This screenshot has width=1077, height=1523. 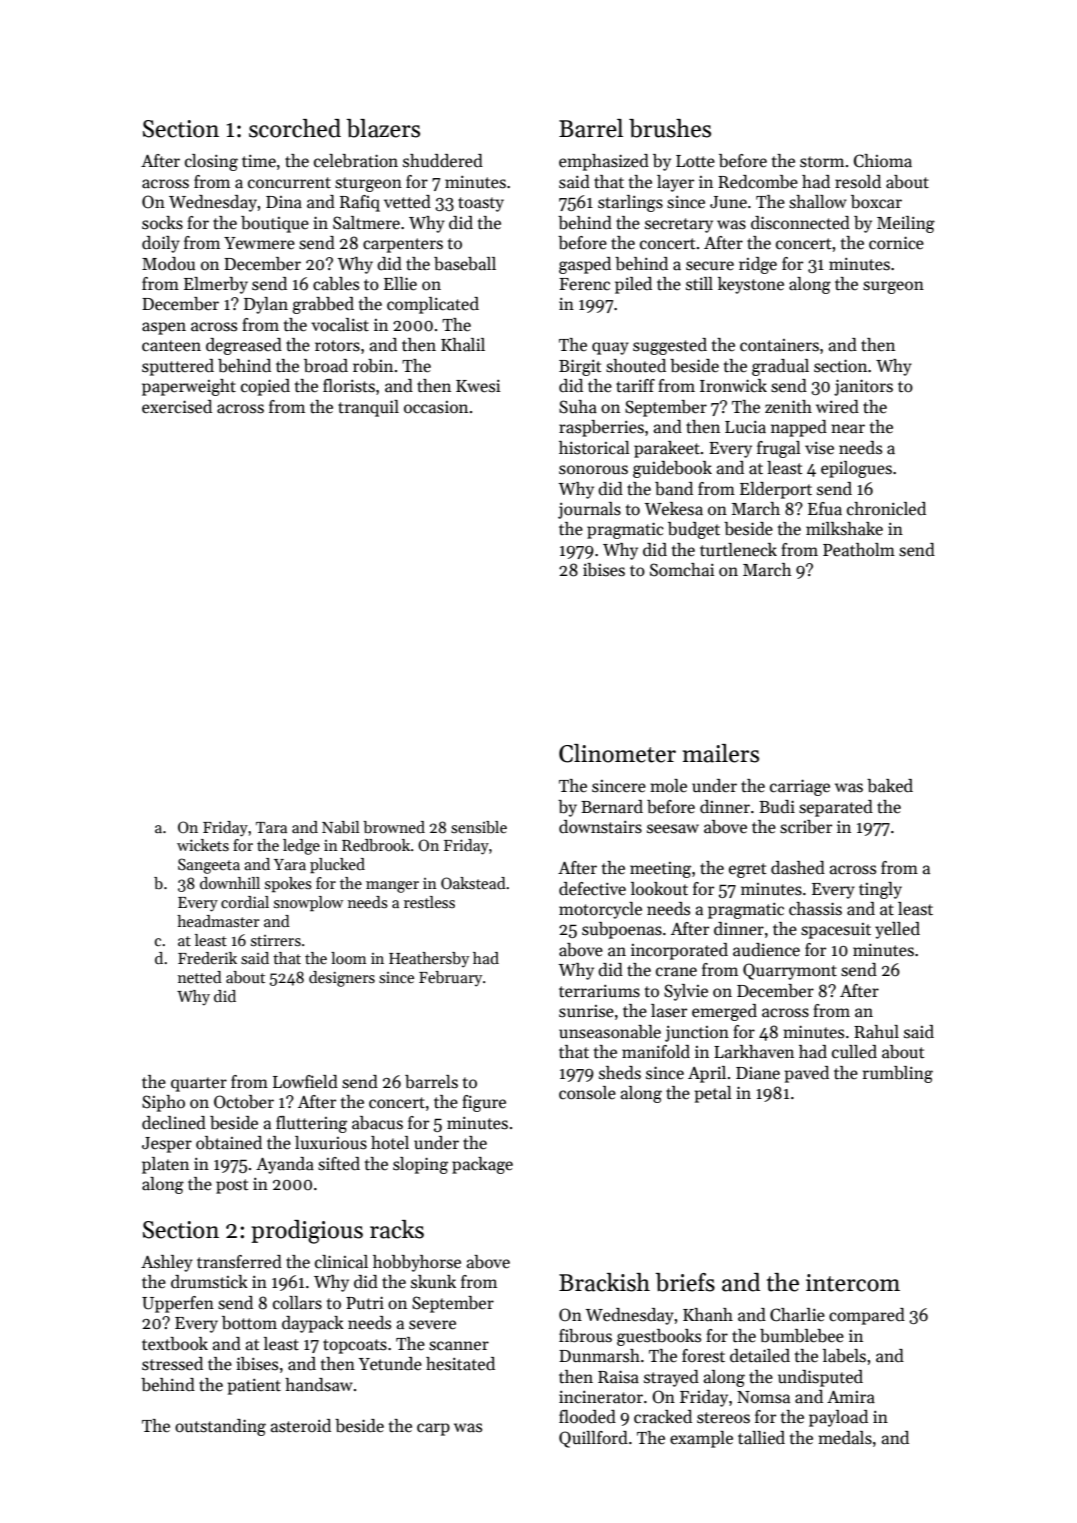 What do you see at coordinates (356, 161) in the screenshot?
I see `celebration` at bounding box center [356, 161].
